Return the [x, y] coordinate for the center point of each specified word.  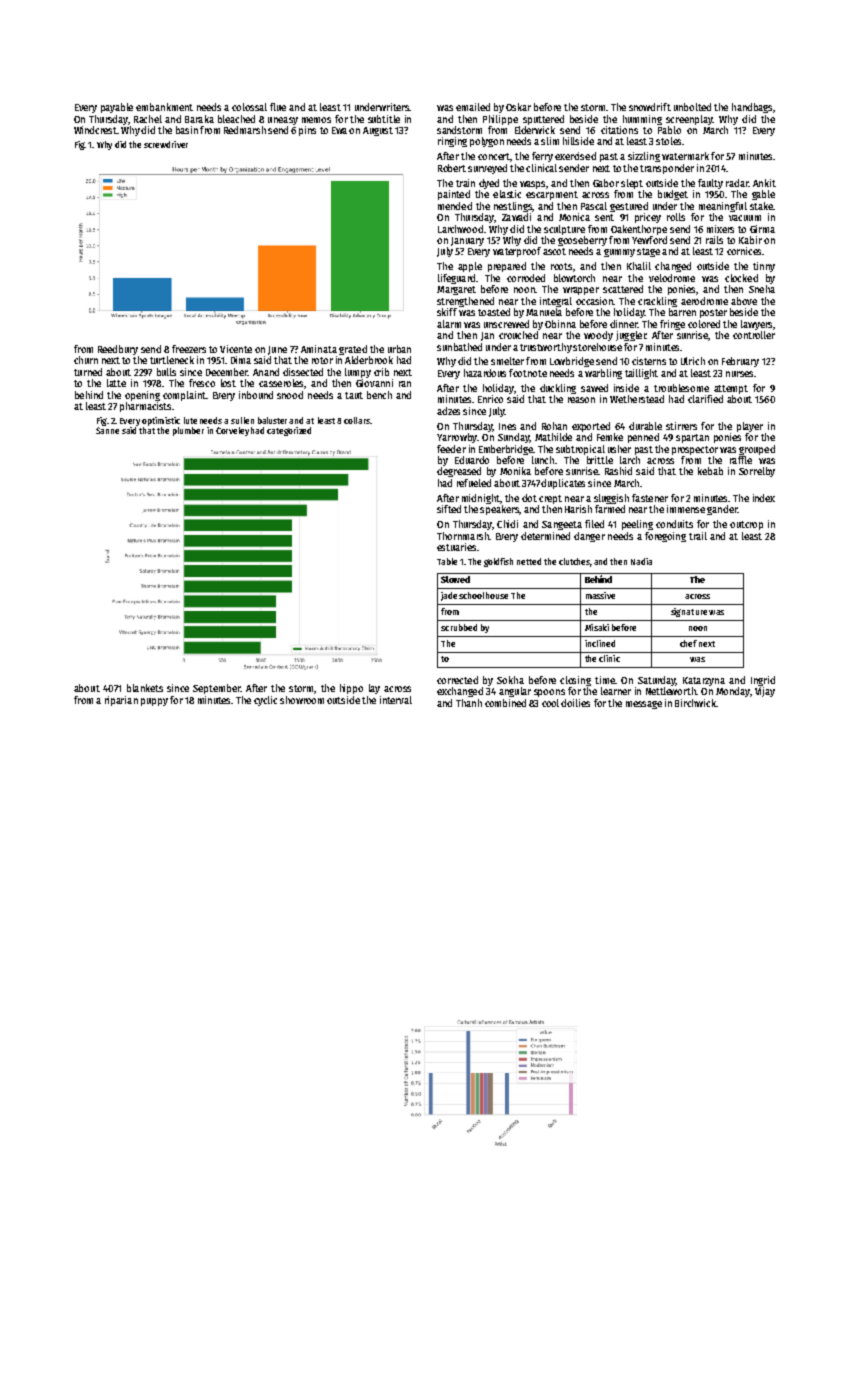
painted [454, 195]
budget [673, 195]
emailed [473, 107]
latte [116, 383]
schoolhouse [483, 595]
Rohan [554, 426]
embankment [164, 107]
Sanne [107, 430]
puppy [154, 702]
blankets [145, 688]
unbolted [692, 107]
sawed [594, 388]
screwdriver [166, 144]
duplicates [563, 484]
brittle [600, 460]
